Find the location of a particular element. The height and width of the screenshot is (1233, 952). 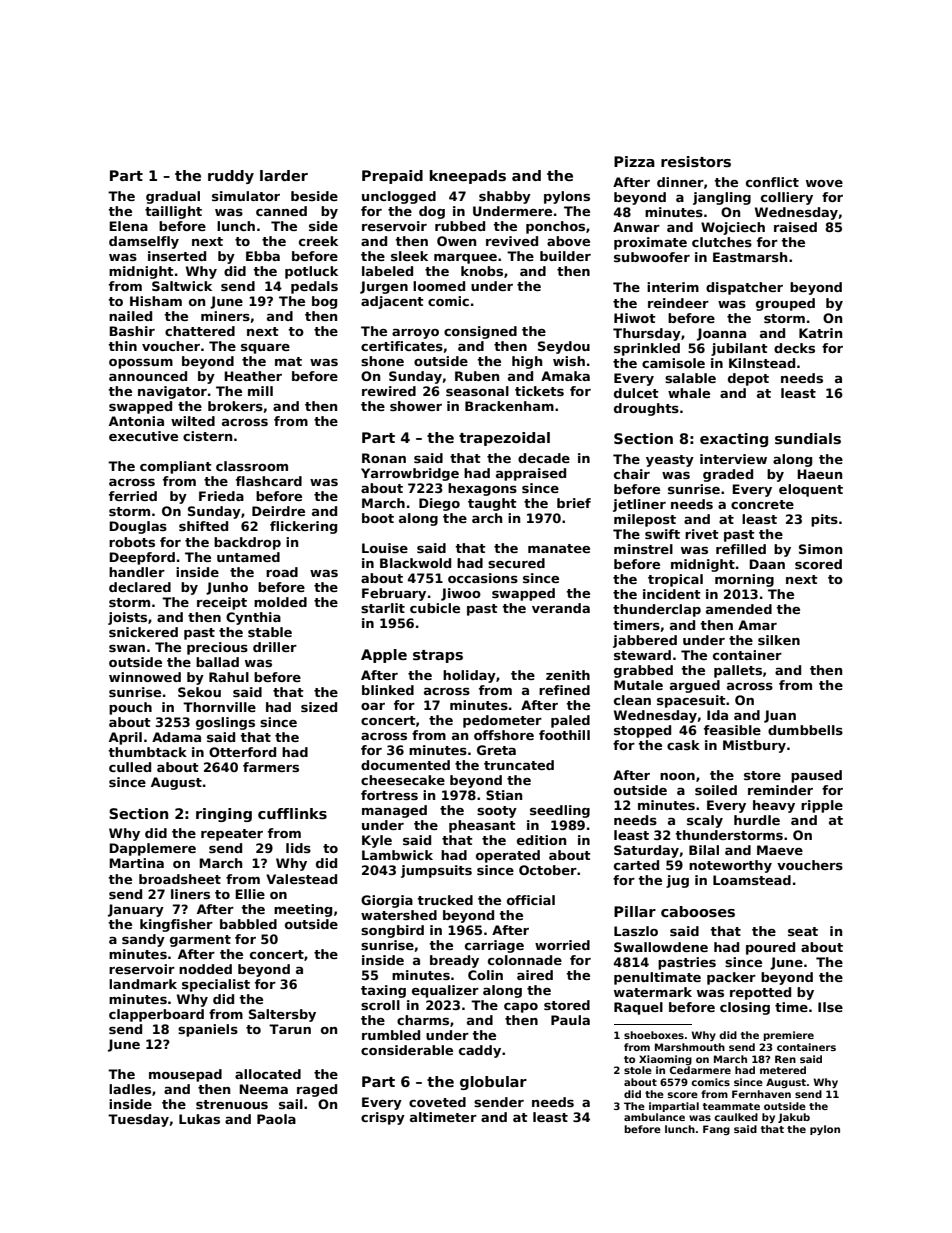

dumbbells is located at coordinates (805, 730).
